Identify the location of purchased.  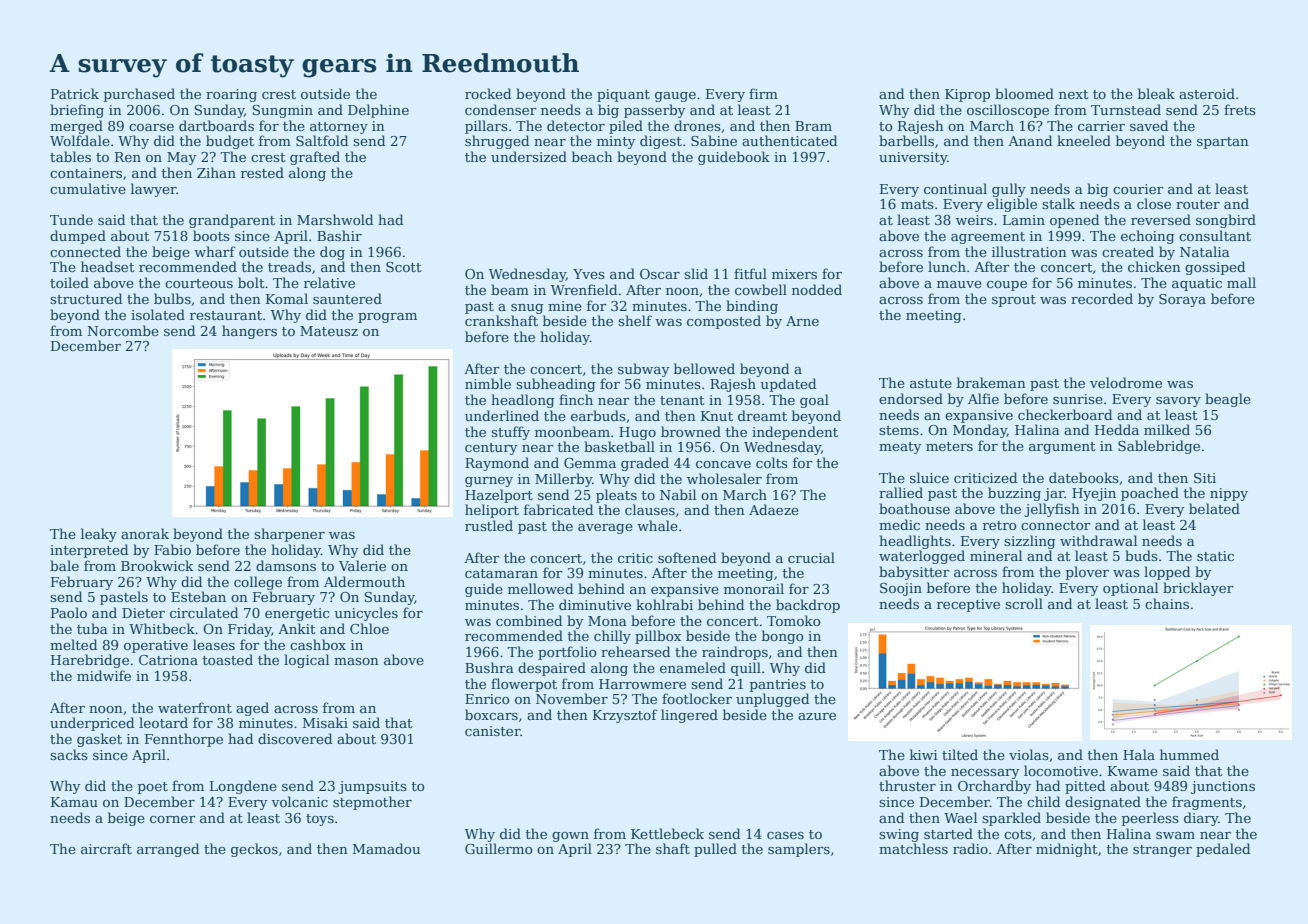
(139, 95).
